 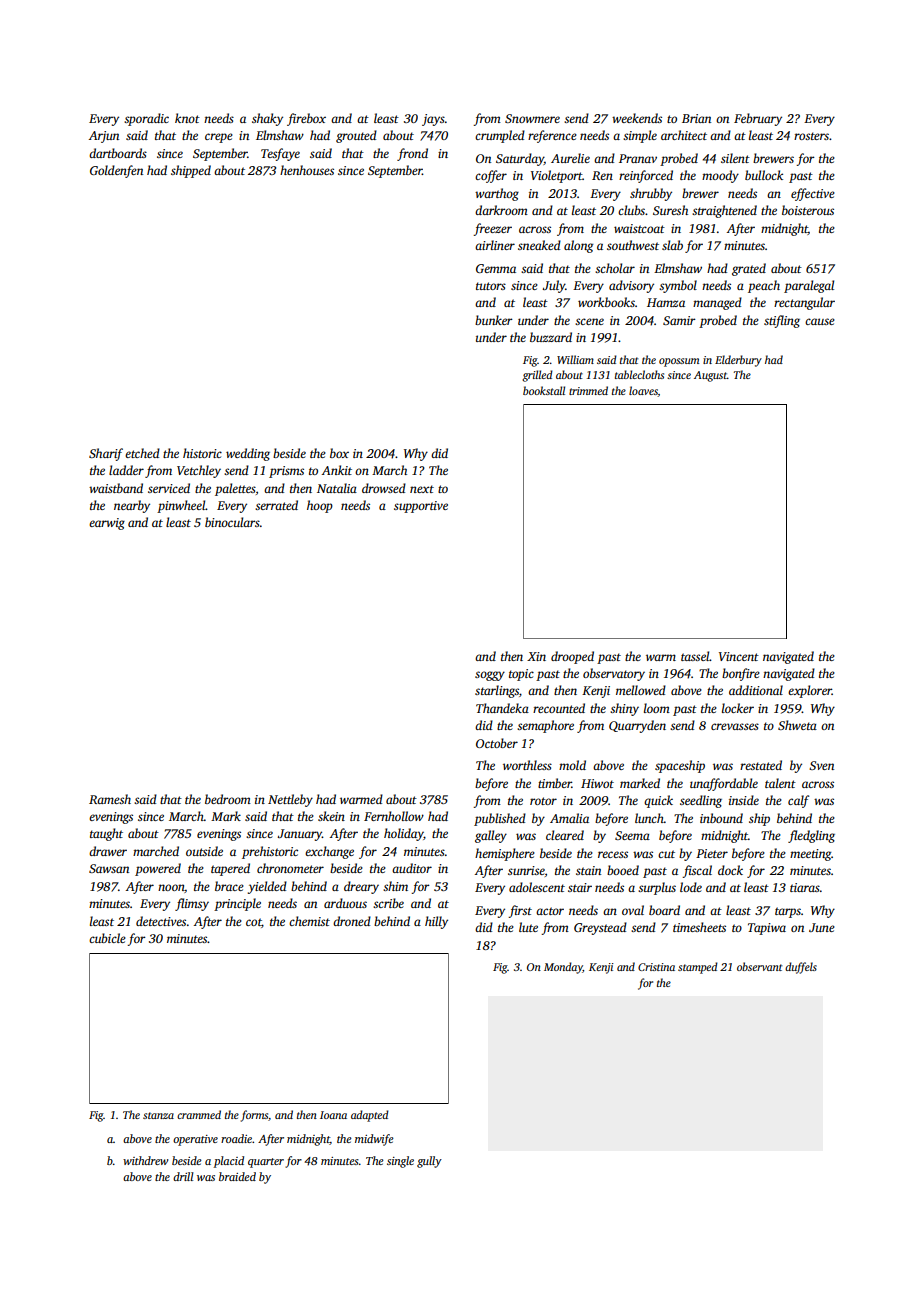 What do you see at coordinates (106, 454) in the document?
I see `Sharif` at bounding box center [106, 454].
